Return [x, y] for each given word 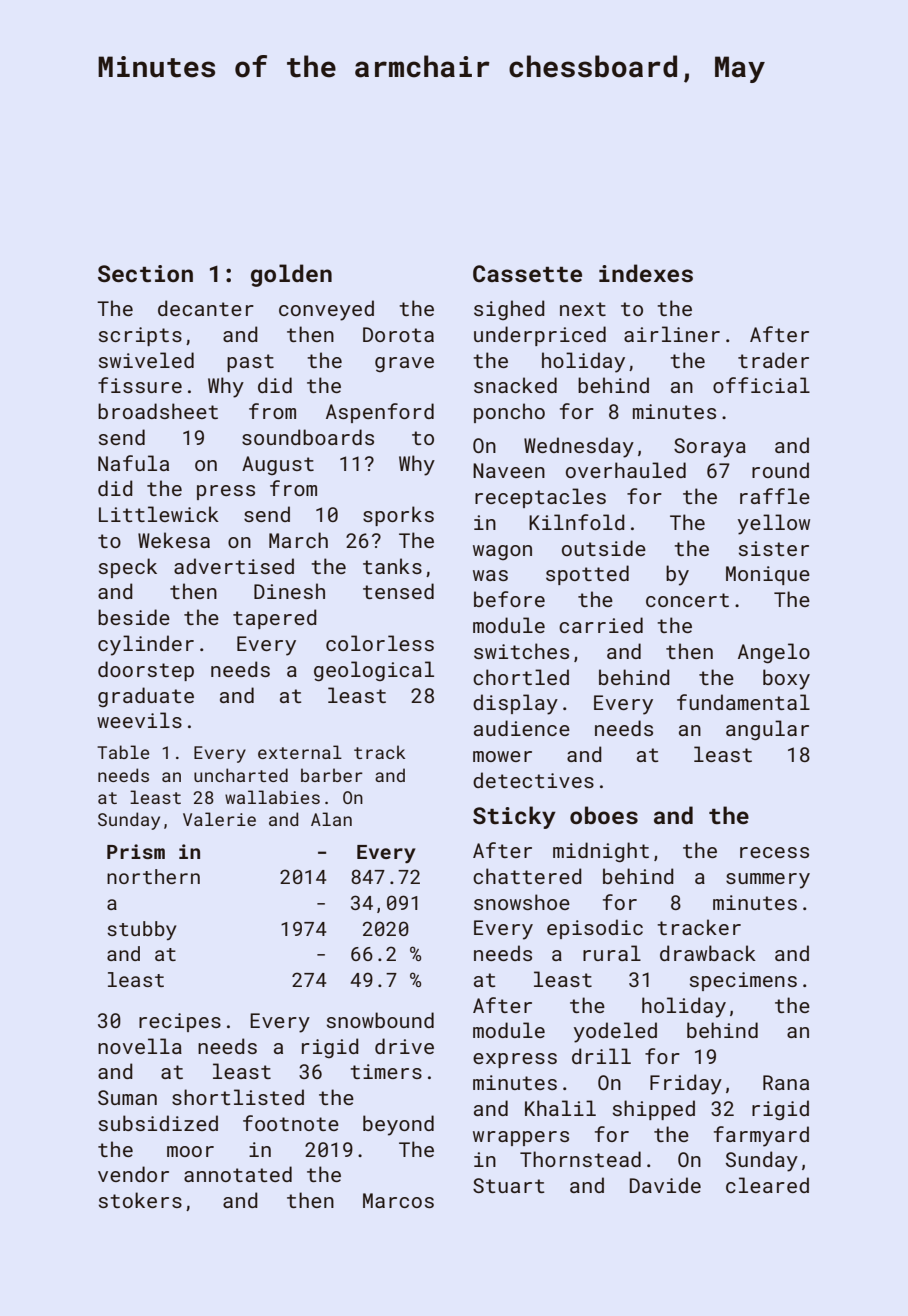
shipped [654, 1110]
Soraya [710, 448]
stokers [140, 1200]
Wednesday [579, 447]
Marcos [398, 1200]
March [298, 540]
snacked [515, 385]
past [250, 363]
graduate [146, 697]
